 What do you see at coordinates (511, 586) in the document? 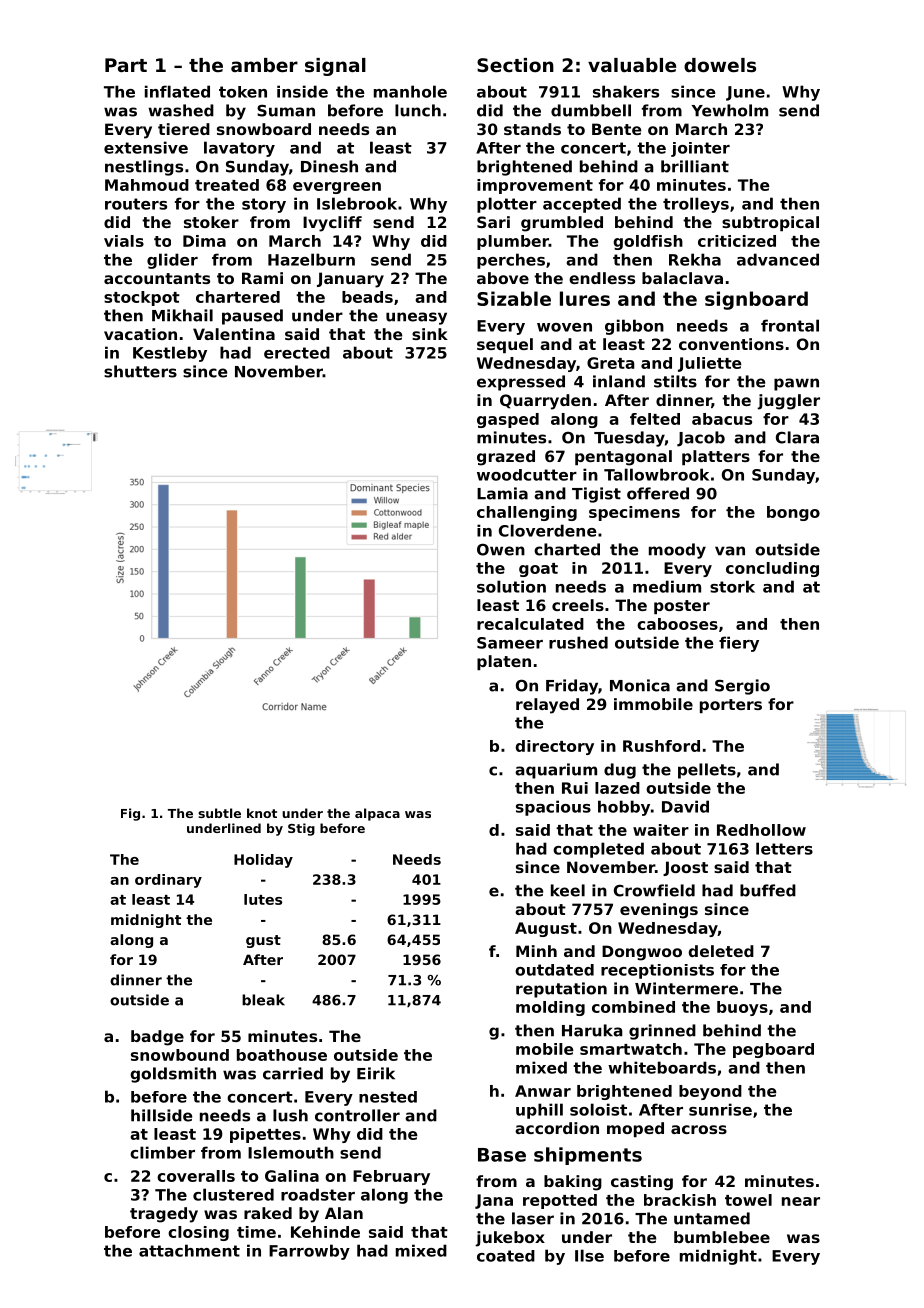
I see `solution` at bounding box center [511, 586].
